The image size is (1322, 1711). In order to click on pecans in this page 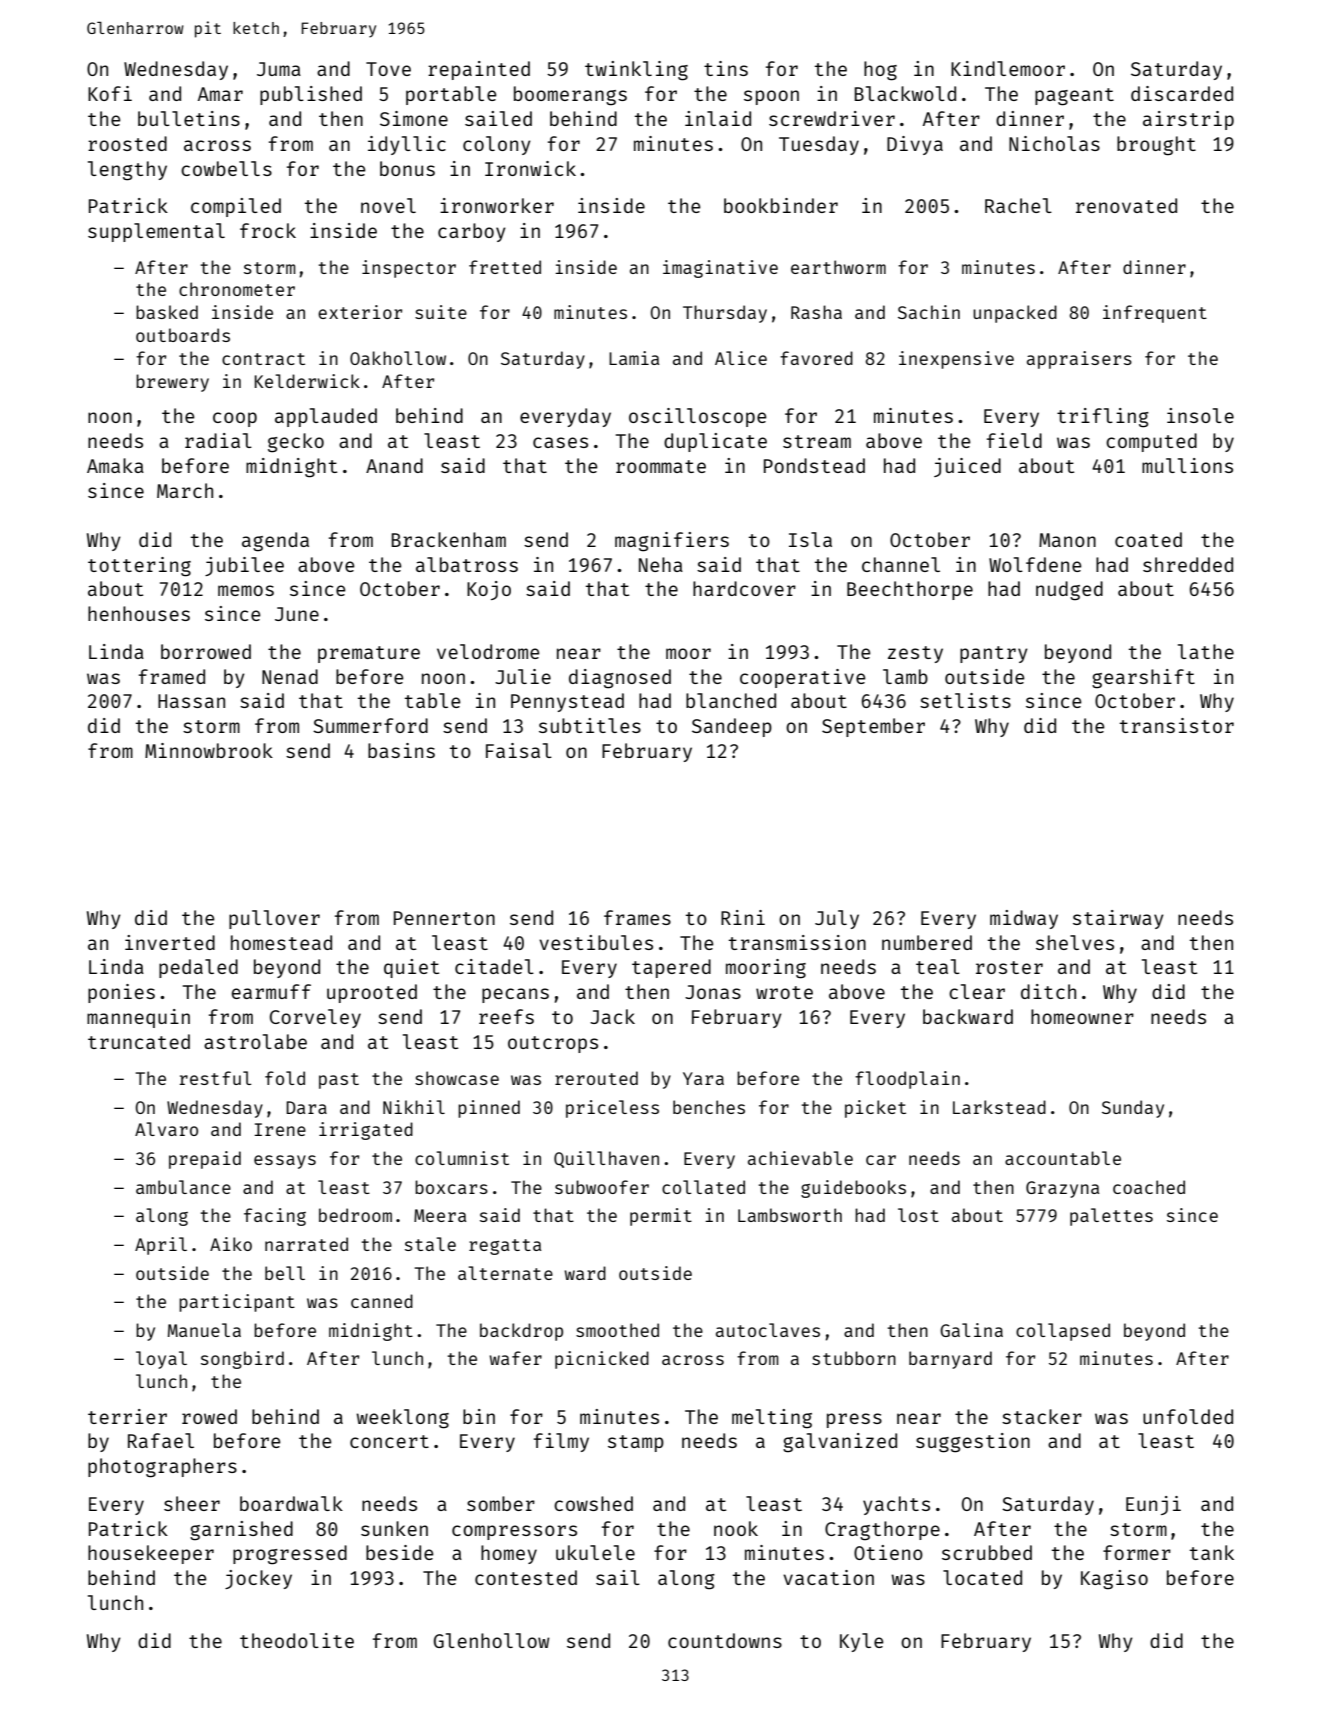, I will do `click(515, 995)`.
